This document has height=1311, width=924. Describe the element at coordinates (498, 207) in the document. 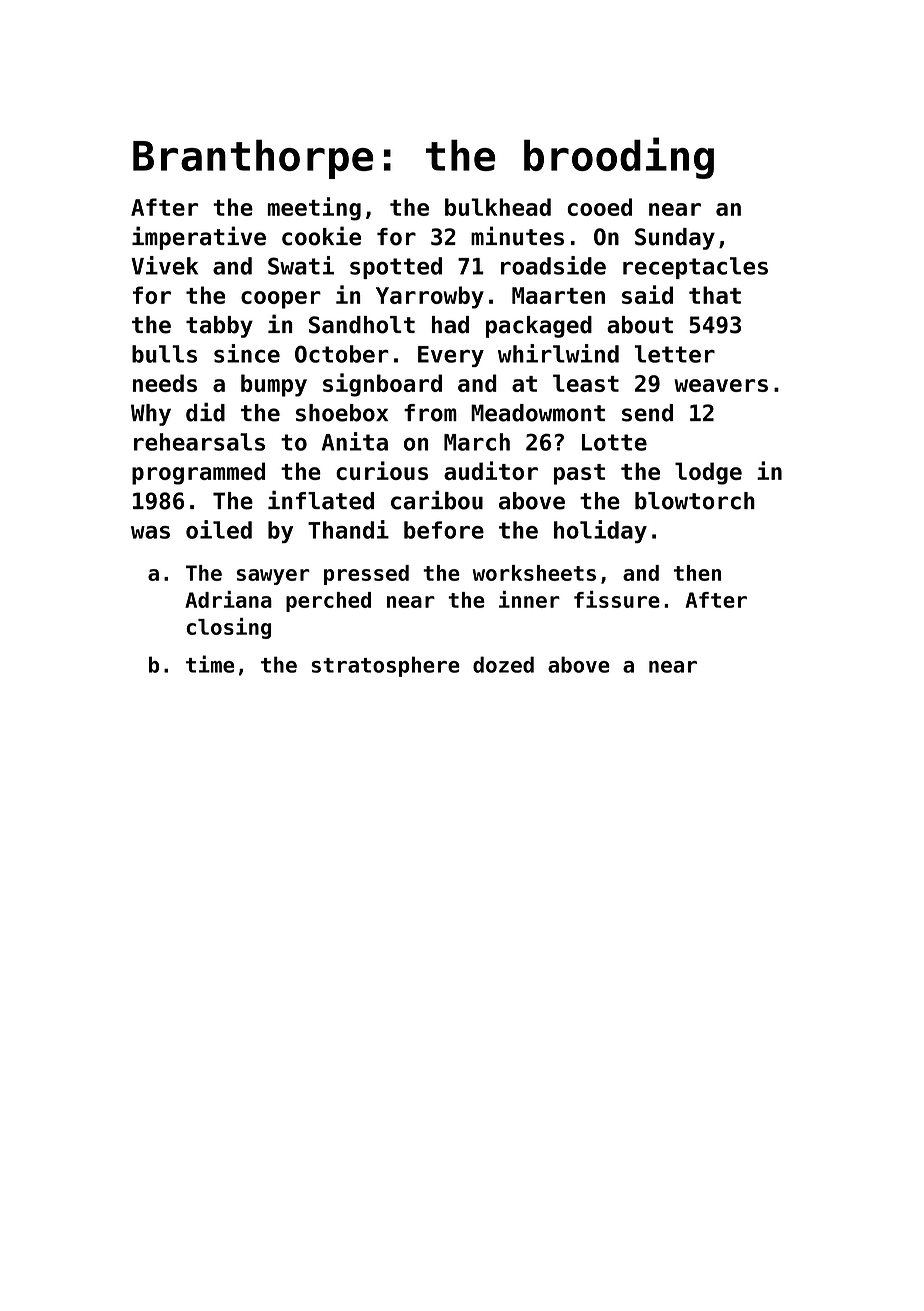

I see `bulkhead` at that location.
